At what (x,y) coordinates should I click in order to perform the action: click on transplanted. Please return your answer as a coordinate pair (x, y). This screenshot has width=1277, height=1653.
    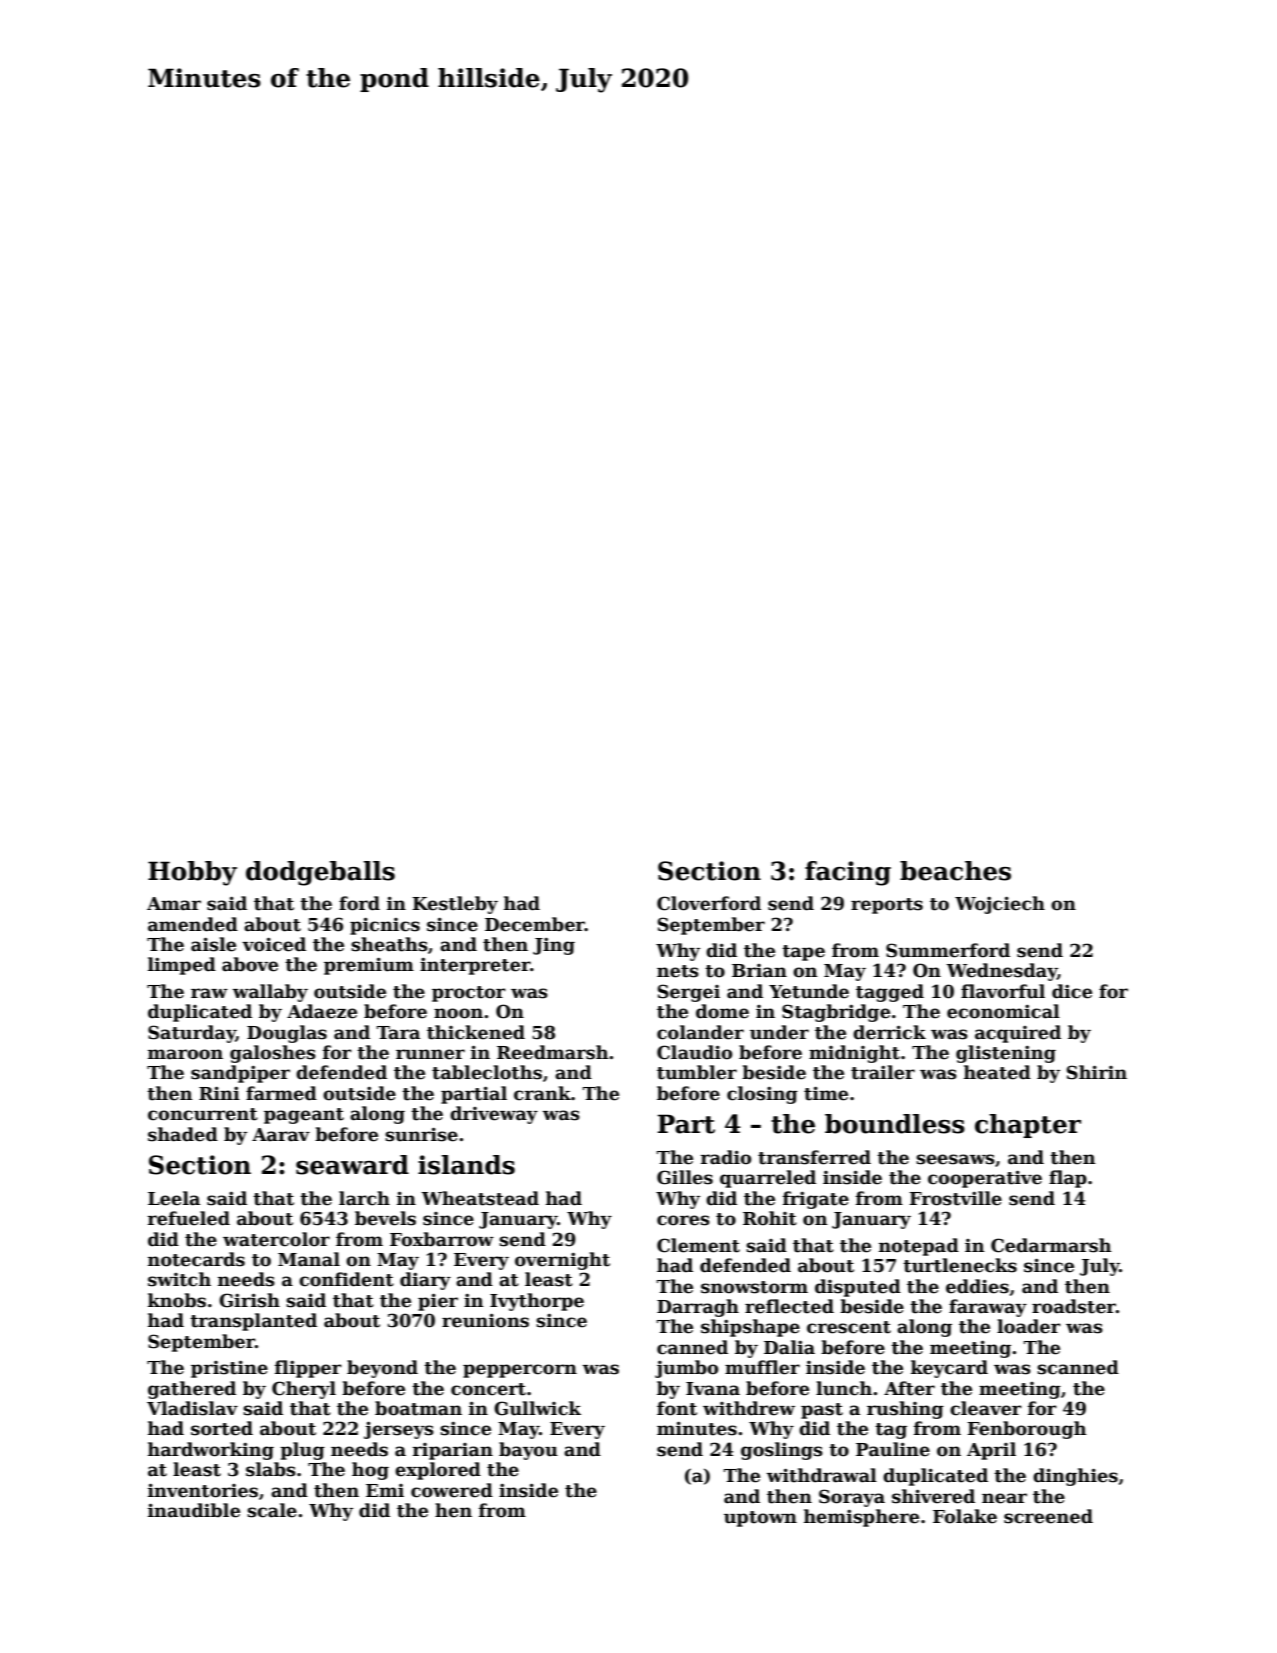
    Looking at the image, I should click on (253, 1322).
